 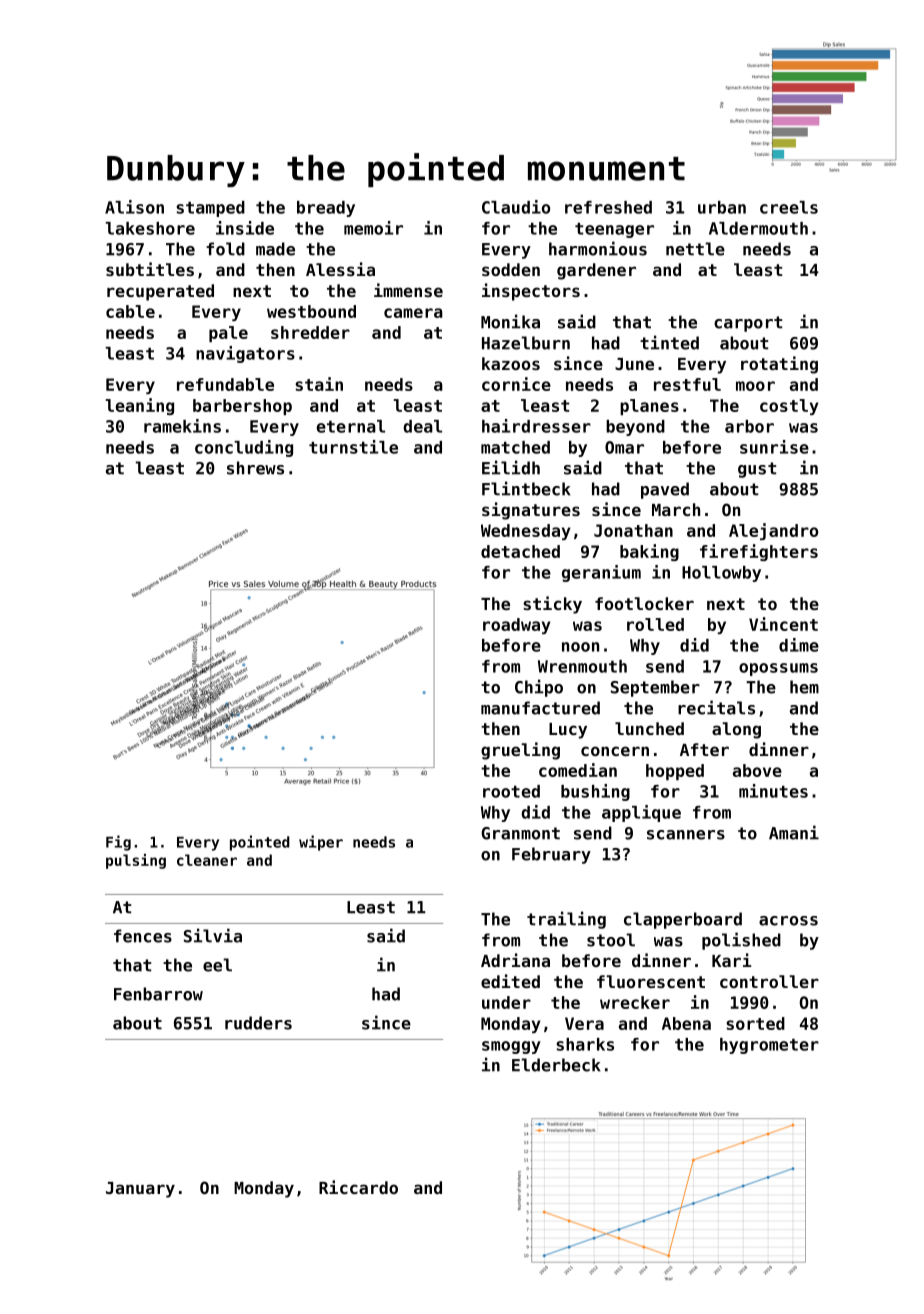 I want to click on clapperboard, so click(x=683, y=920).
